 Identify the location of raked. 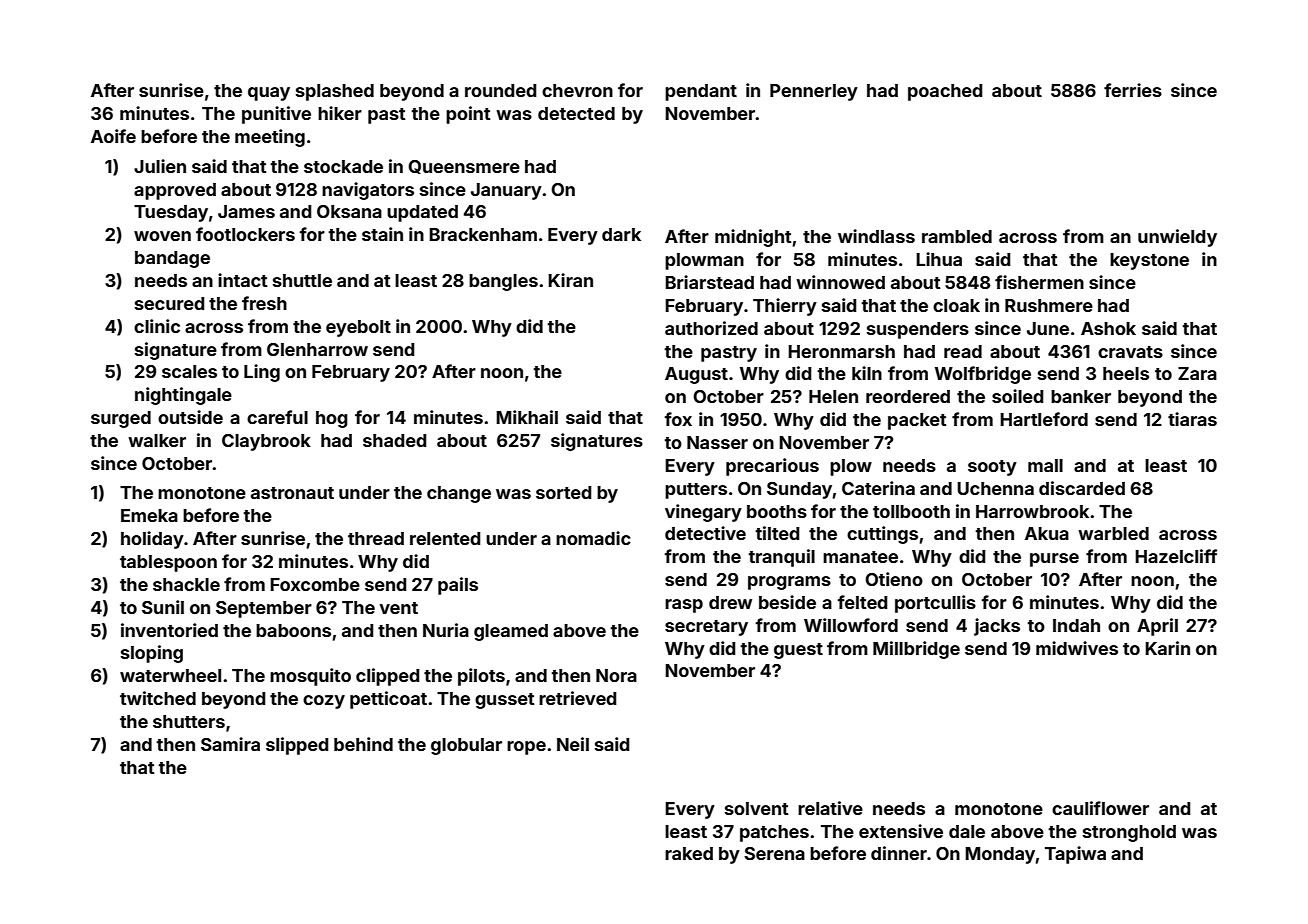
(689, 853).
